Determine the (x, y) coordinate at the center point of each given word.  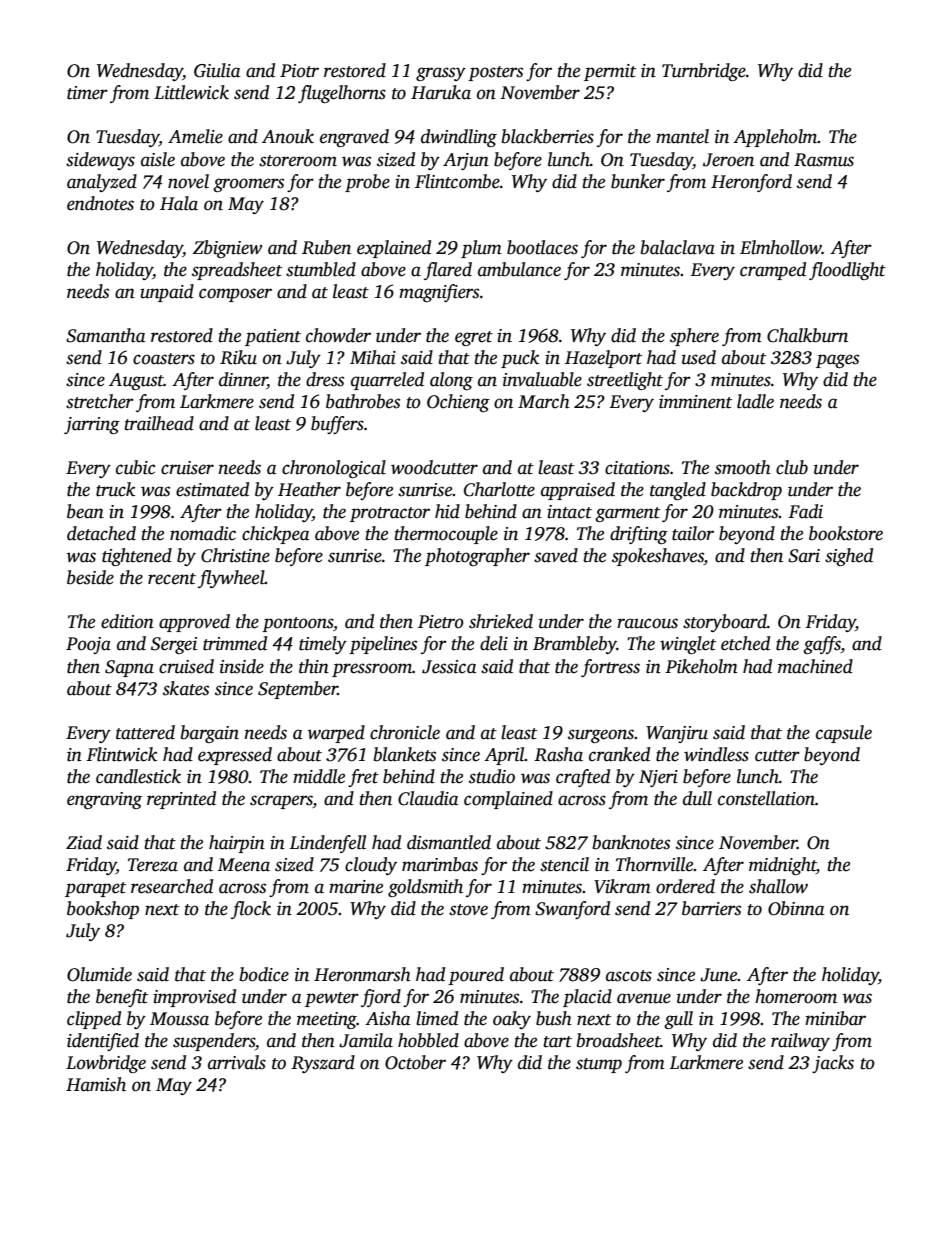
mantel (682, 136)
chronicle (405, 732)
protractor (390, 514)
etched (745, 643)
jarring (92, 425)
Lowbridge (106, 1064)
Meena (243, 865)
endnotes (100, 203)
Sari (804, 556)
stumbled (321, 269)
